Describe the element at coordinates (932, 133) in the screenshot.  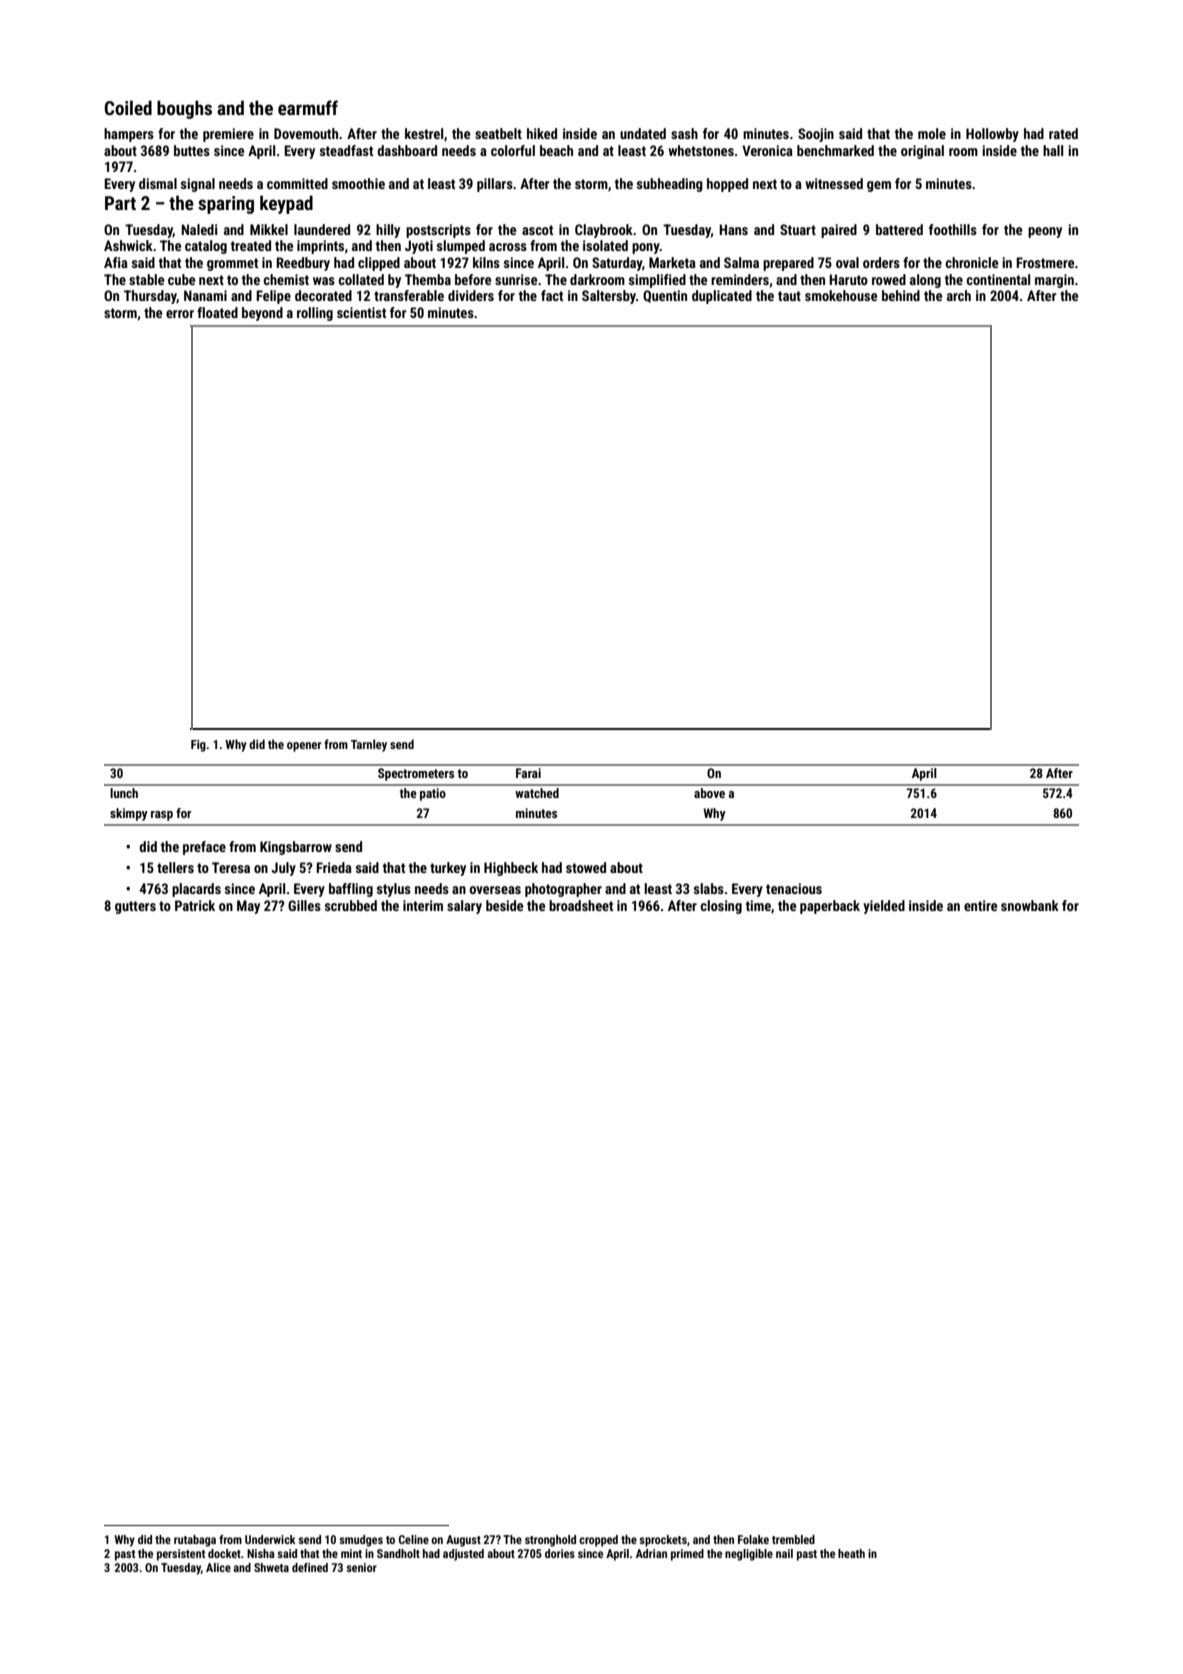
I see `mole` at that location.
